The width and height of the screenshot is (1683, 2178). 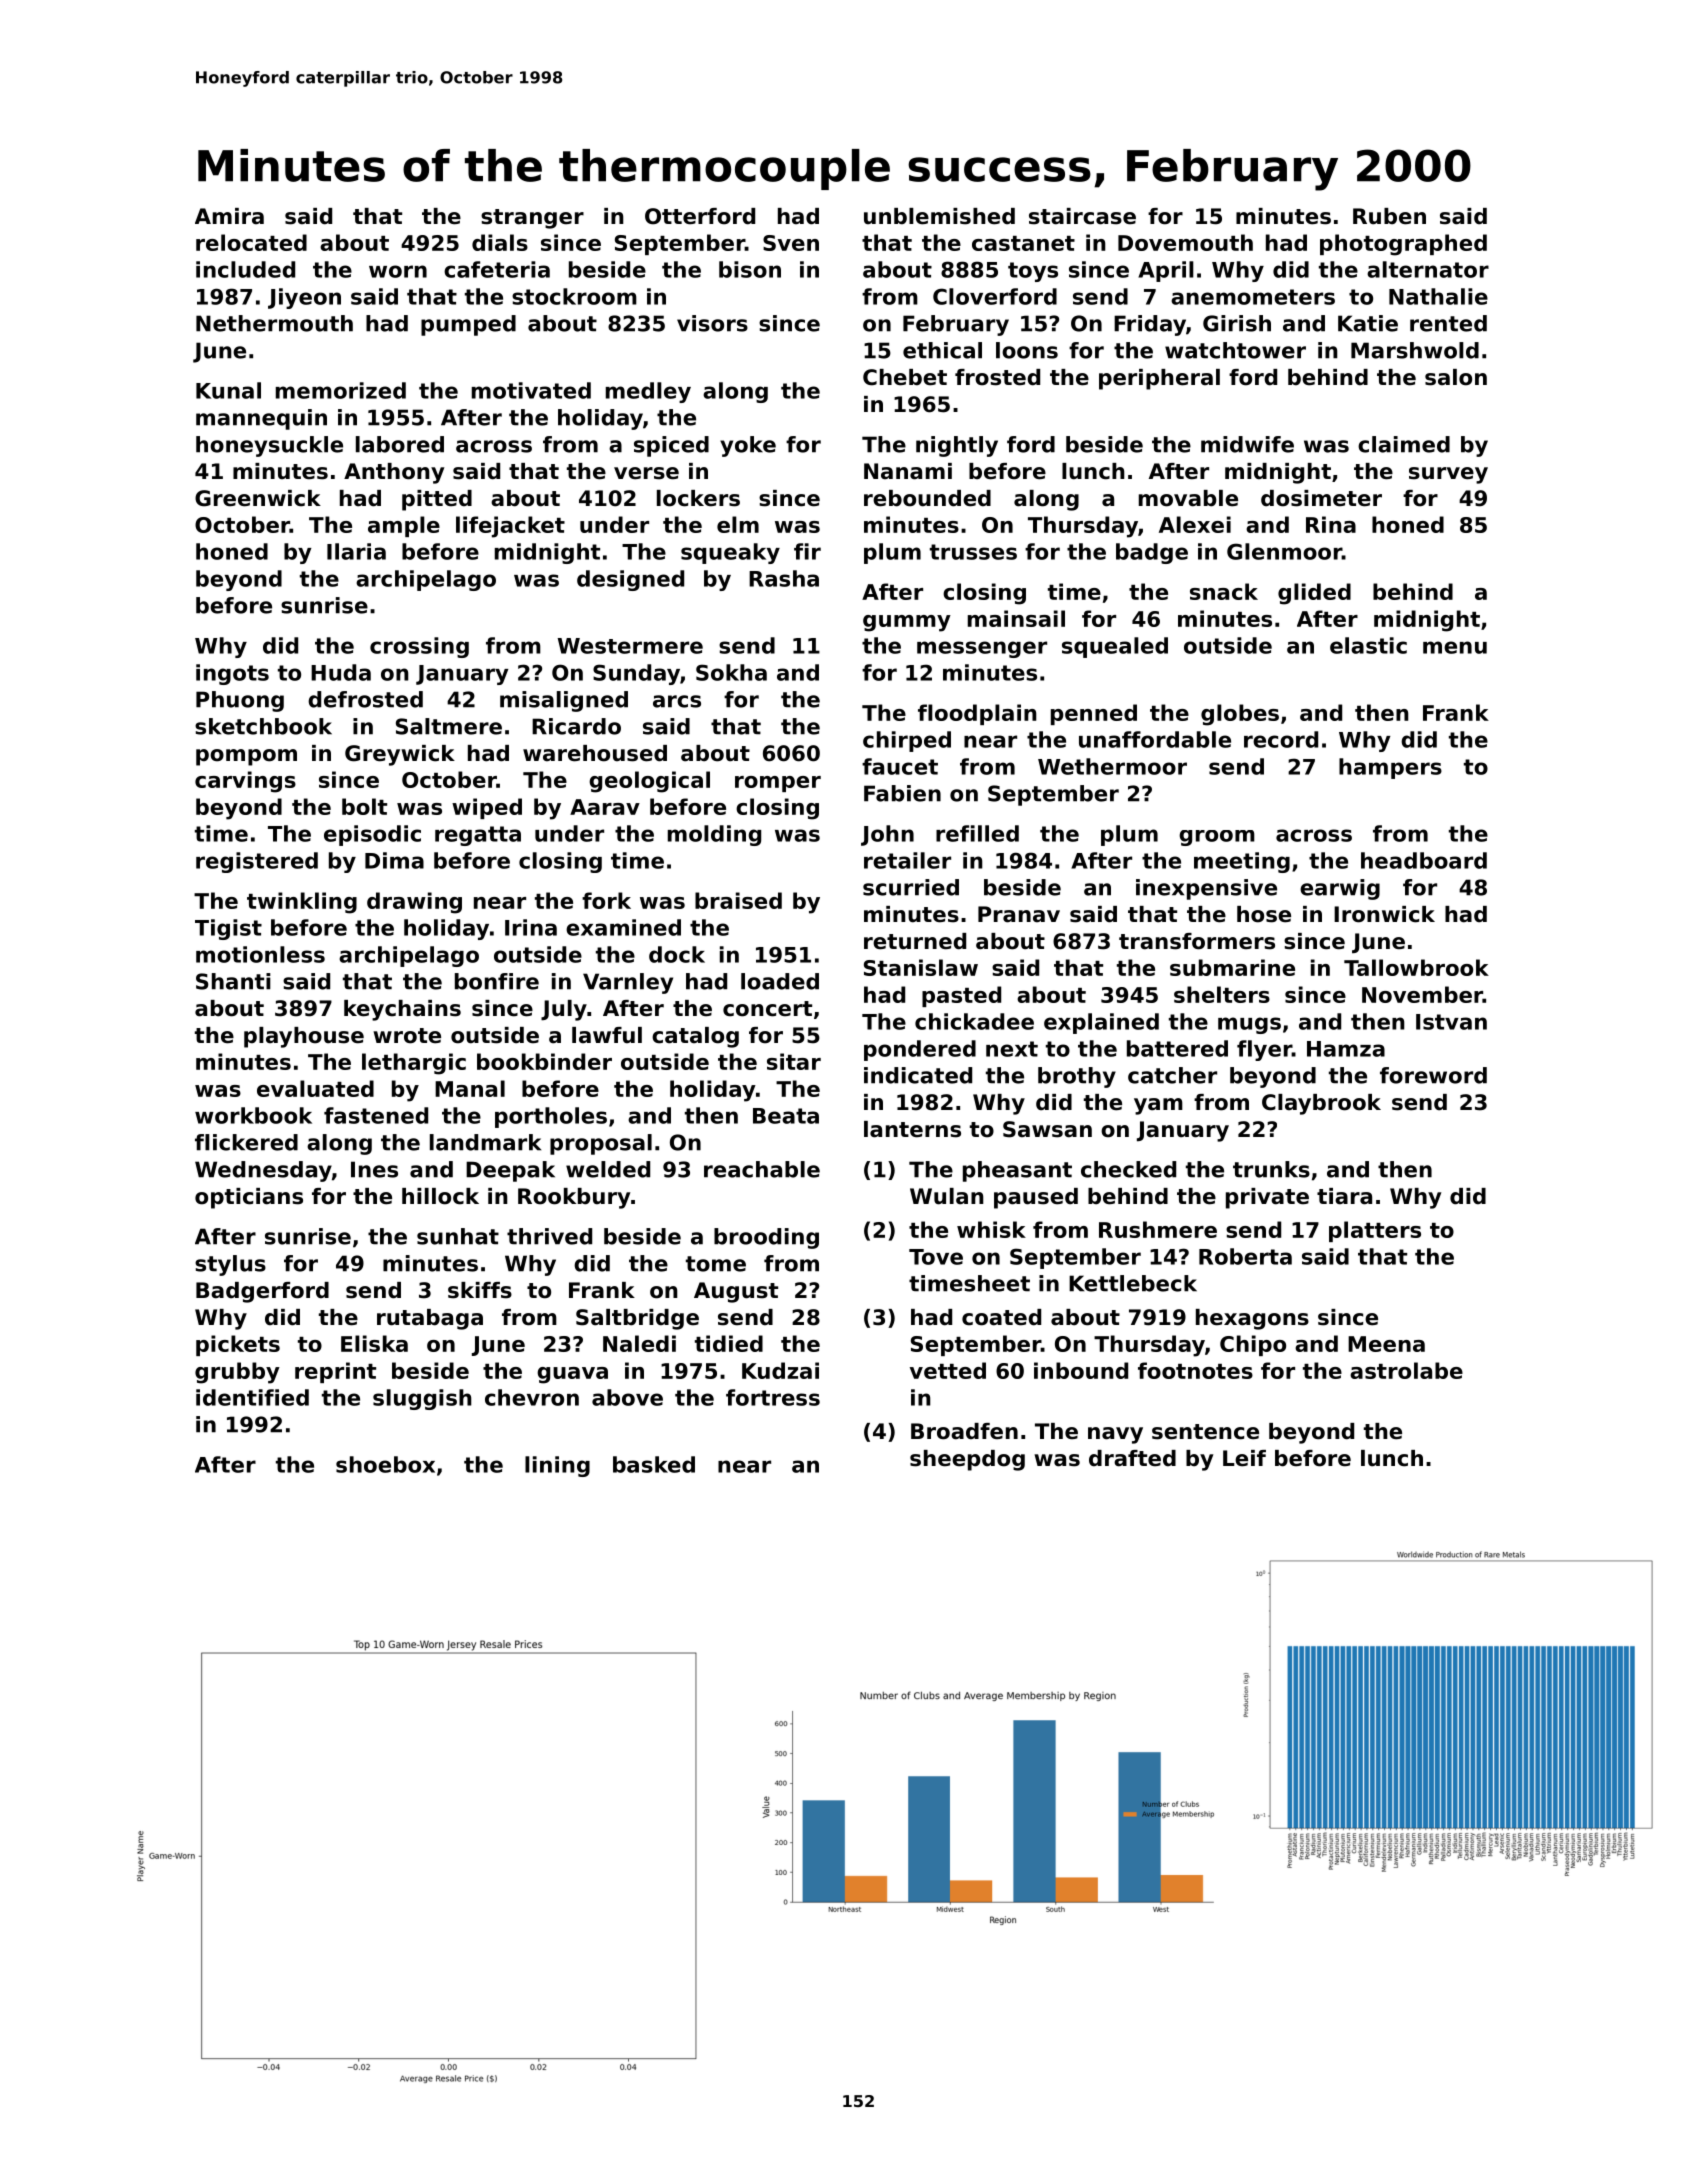 What do you see at coordinates (249, 1198) in the screenshot?
I see `opticians` at bounding box center [249, 1198].
